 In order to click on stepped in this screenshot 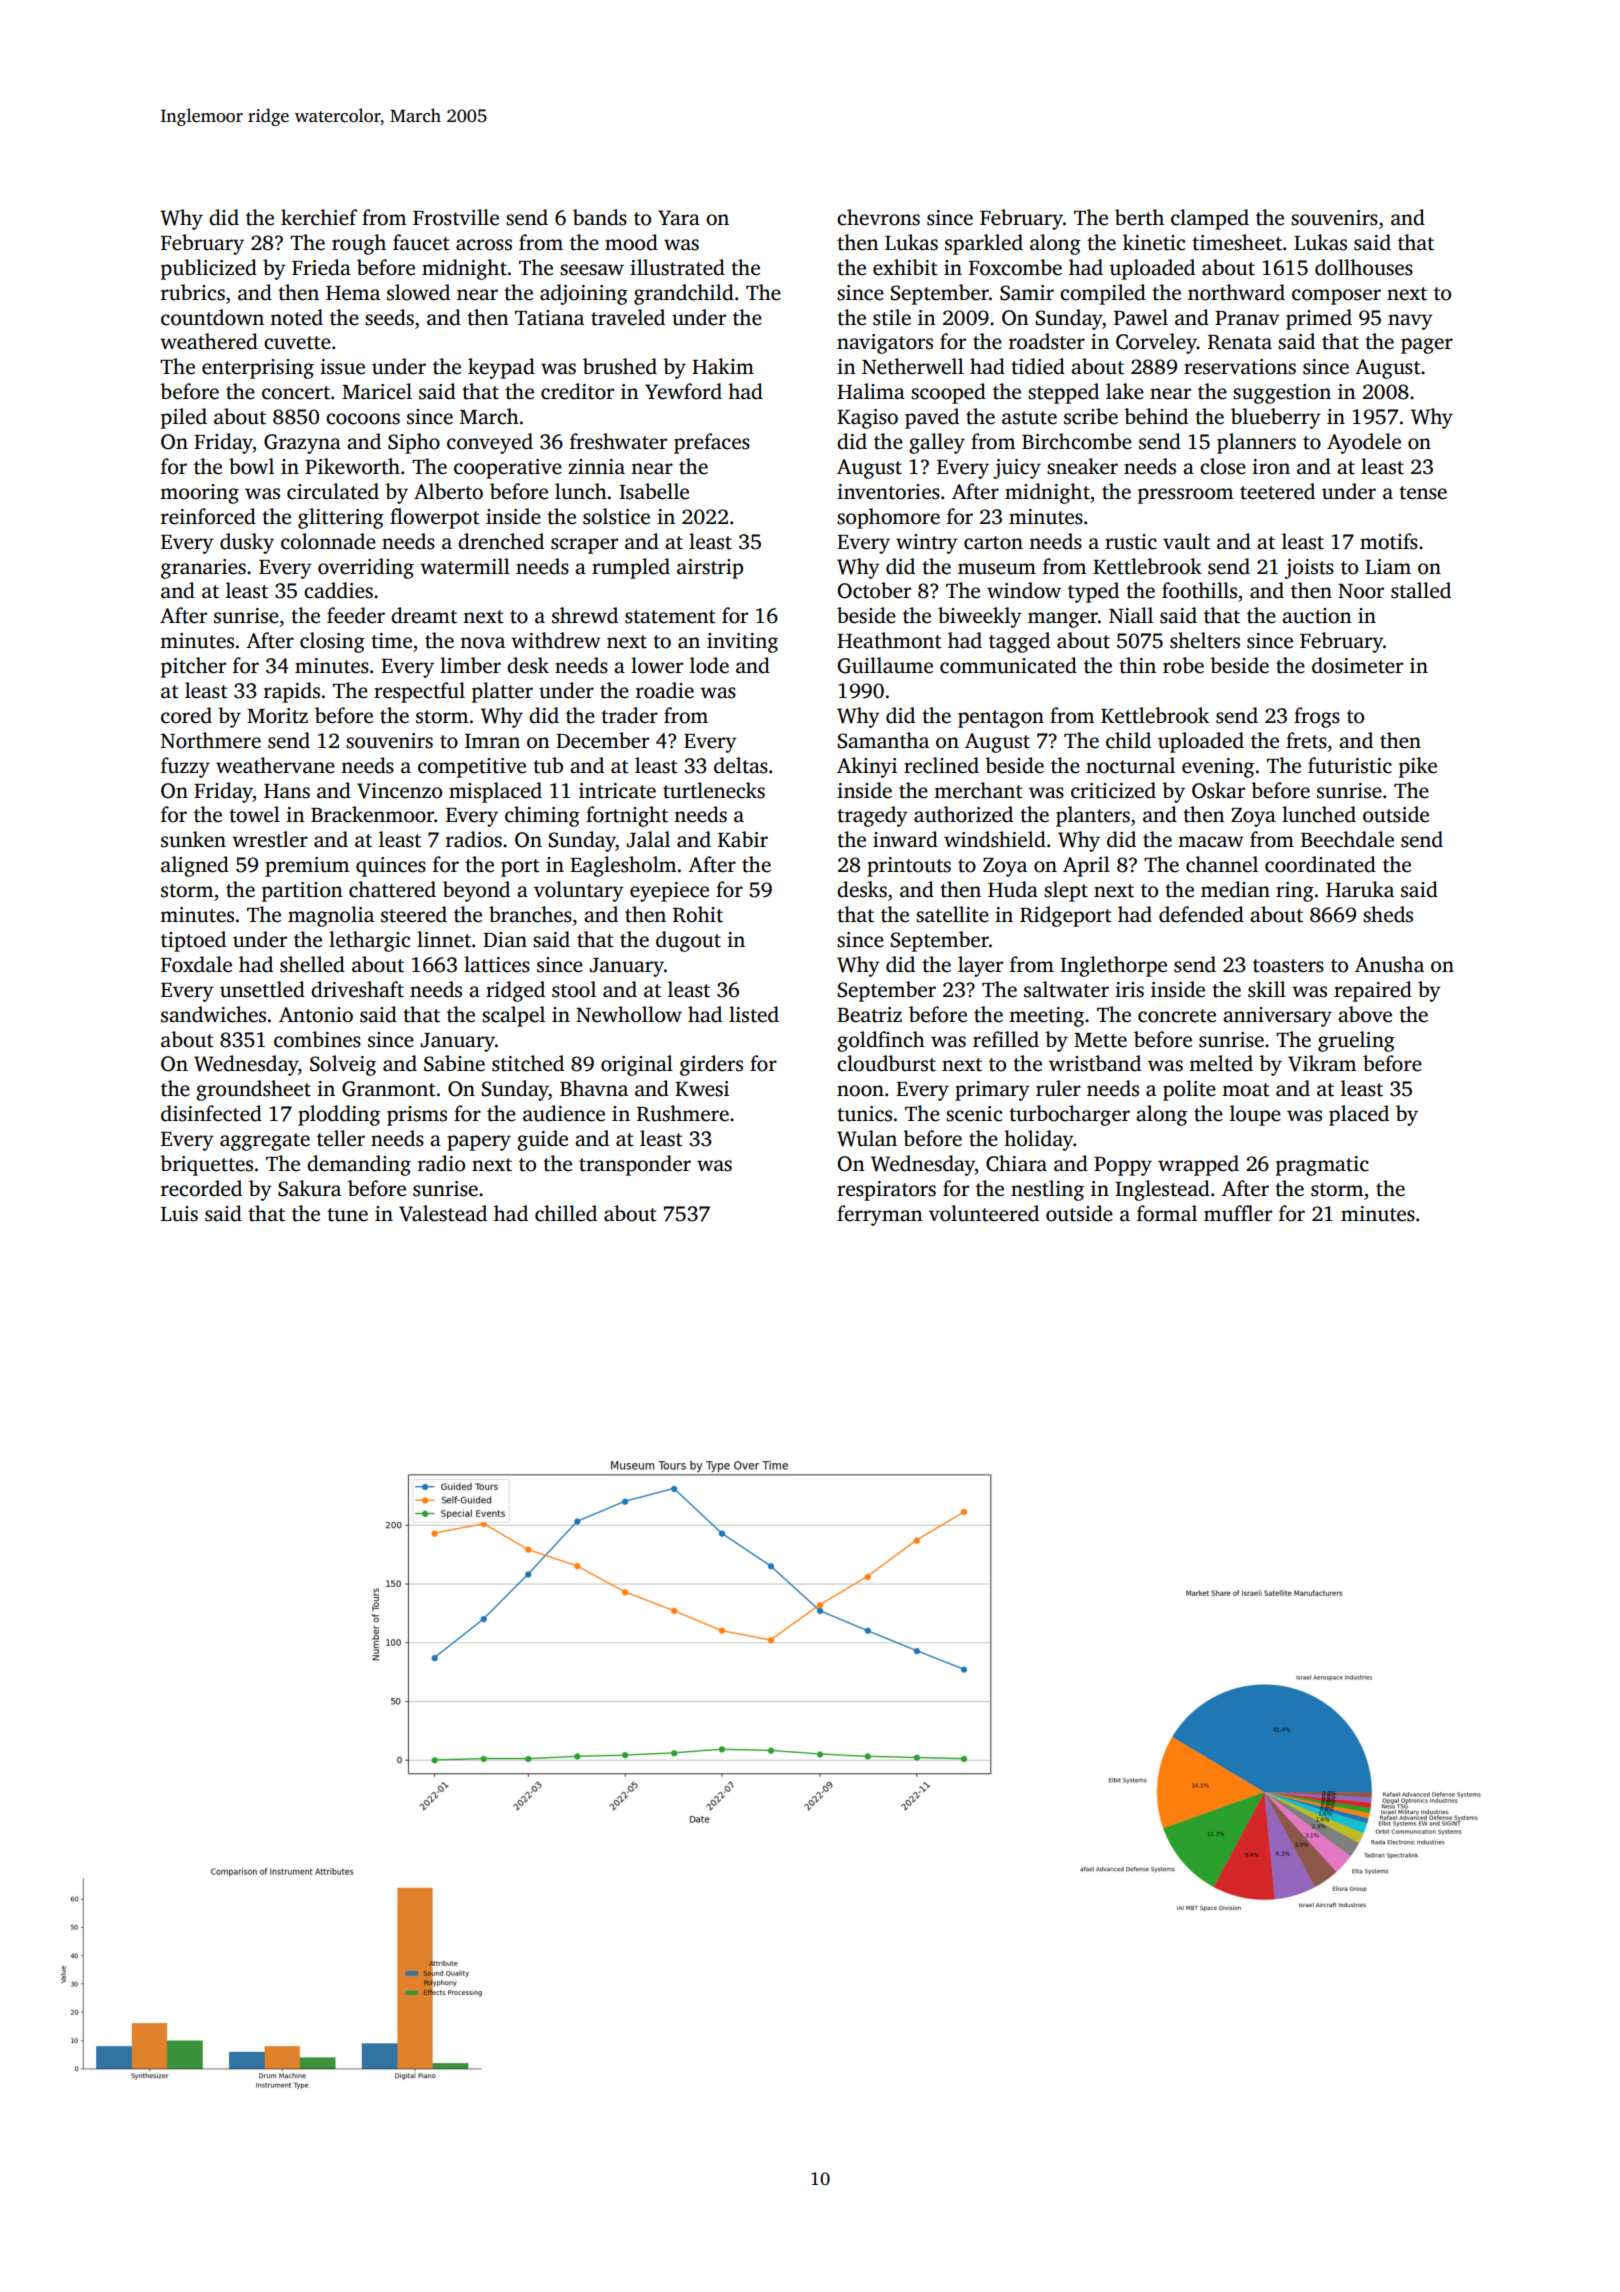, I will do `click(1063, 393)`.
